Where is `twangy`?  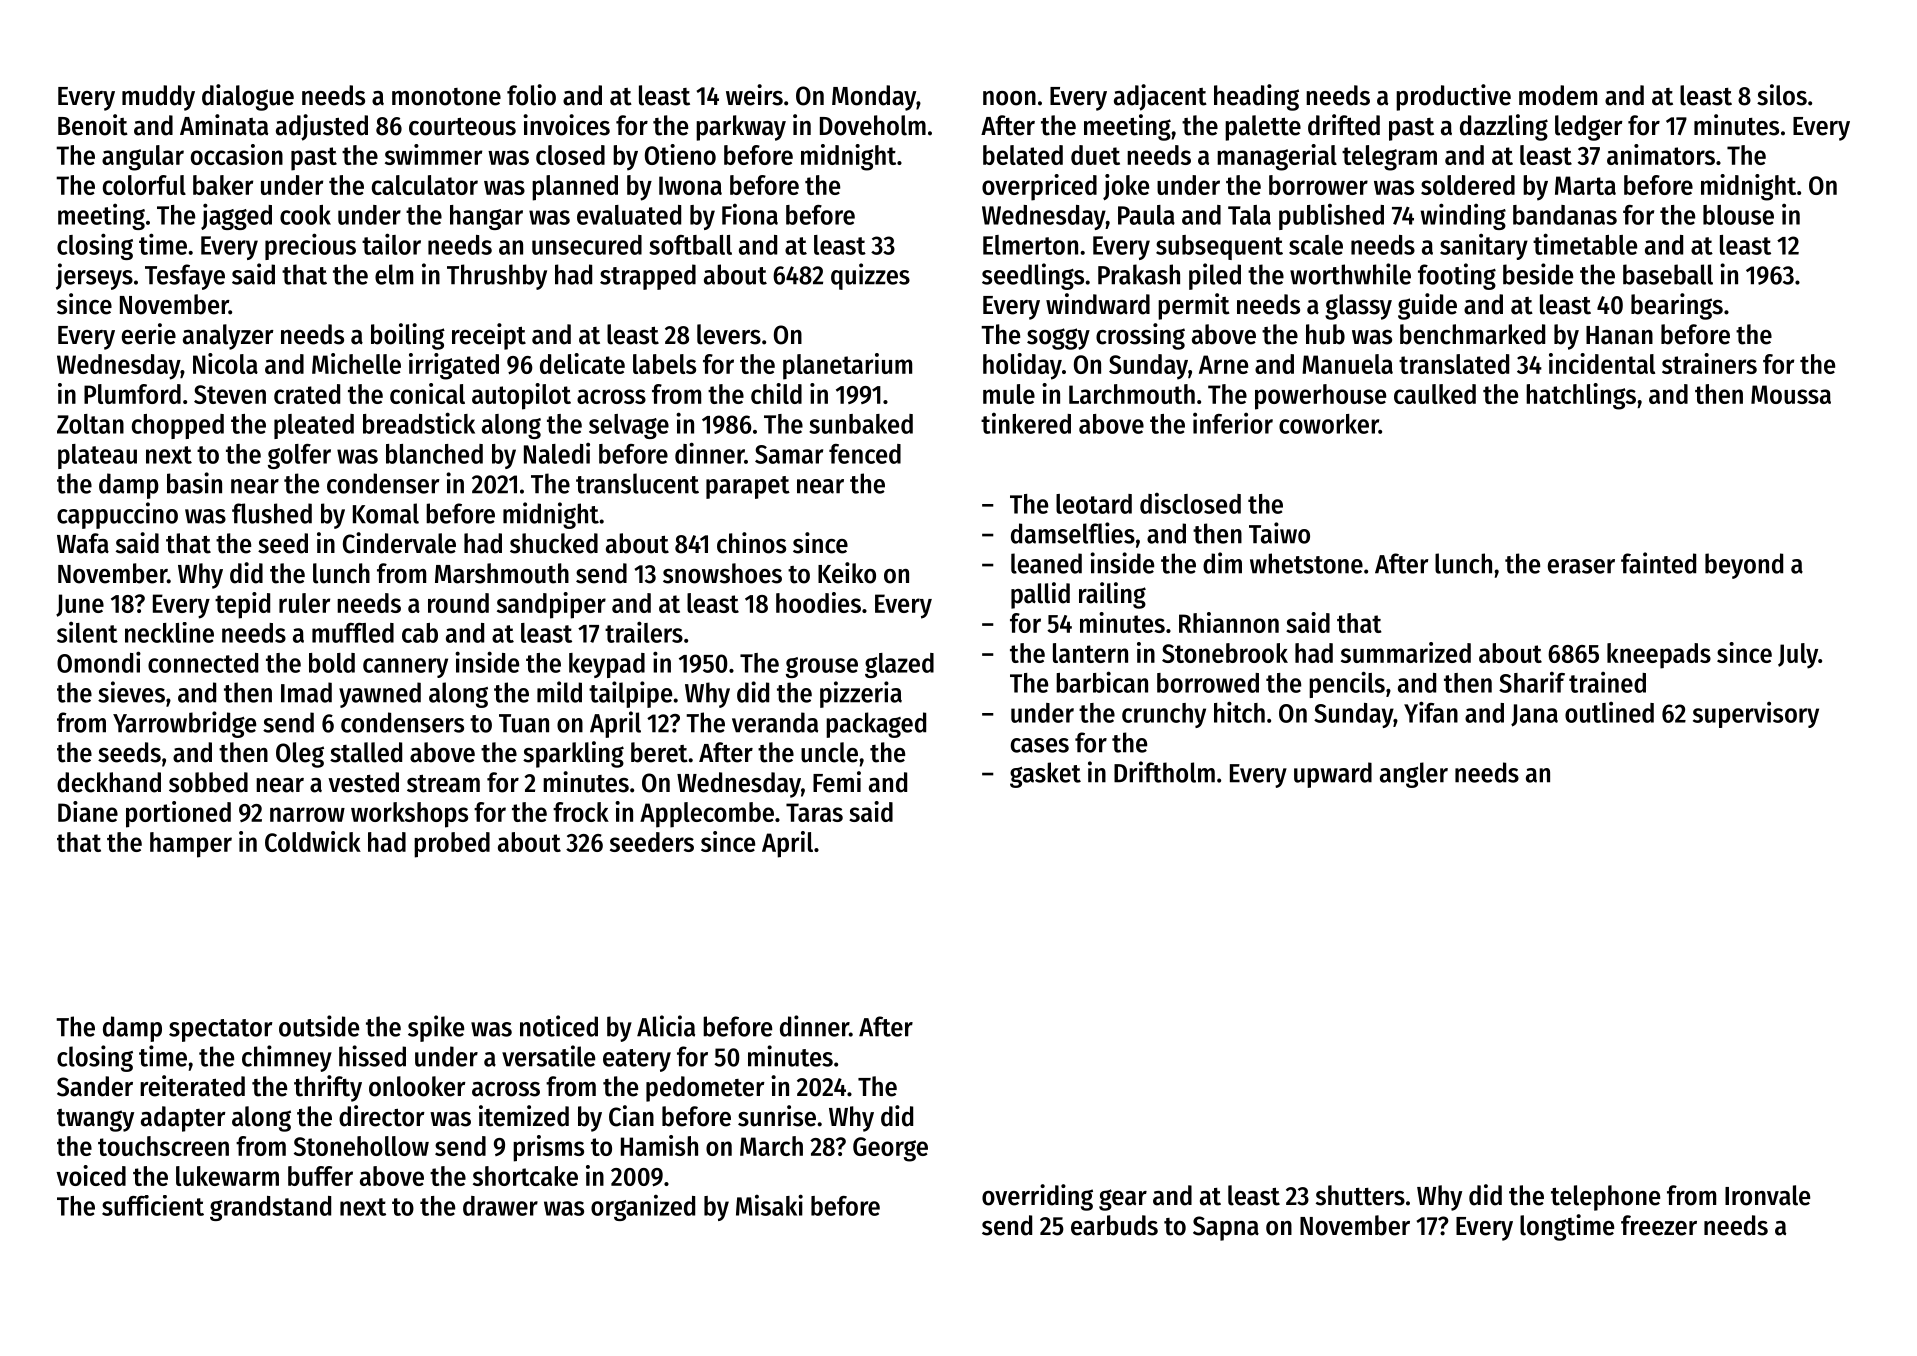
twangy is located at coordinates (95, 1120).
